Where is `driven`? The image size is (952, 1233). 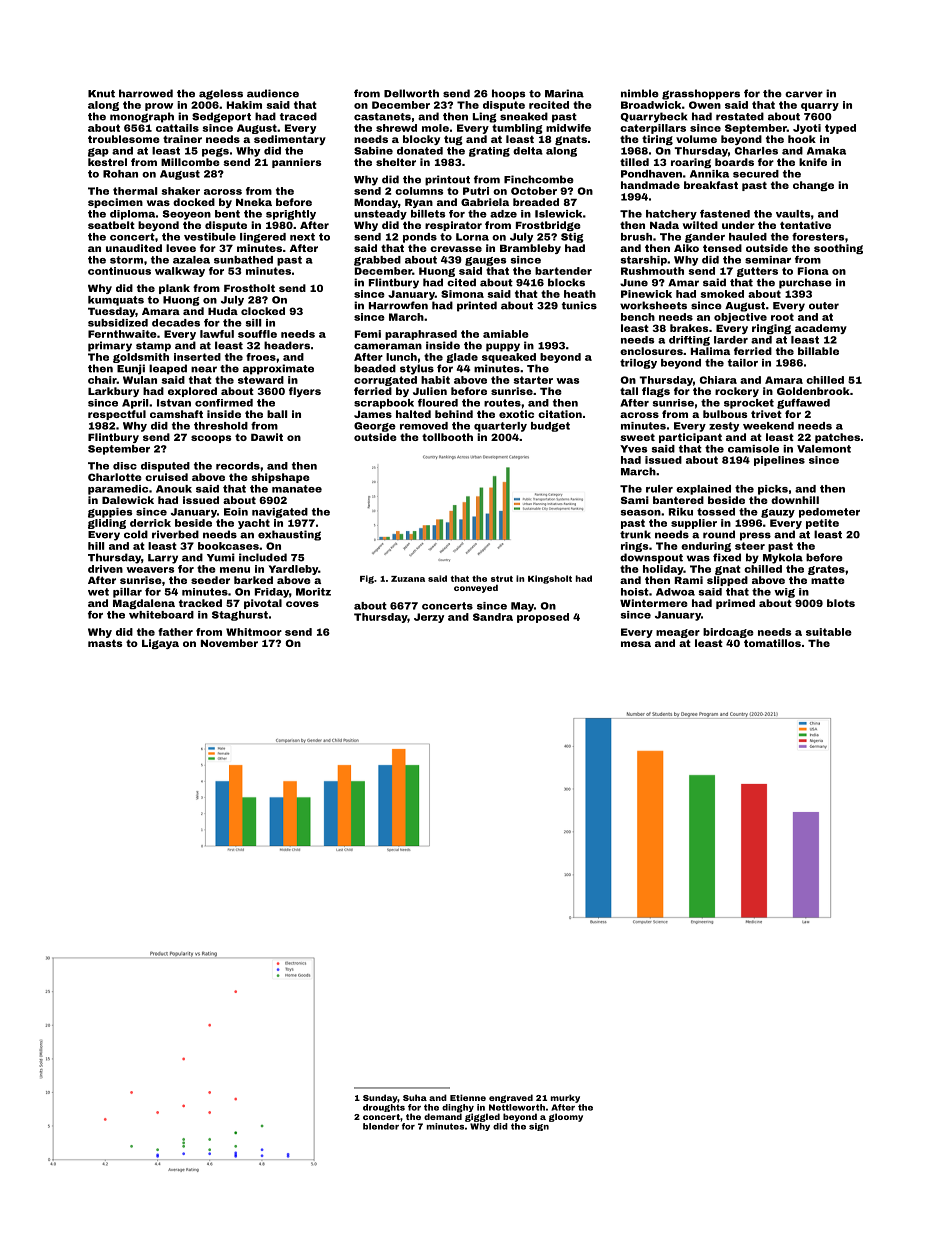 driven is located at coordinates (105, 569).
